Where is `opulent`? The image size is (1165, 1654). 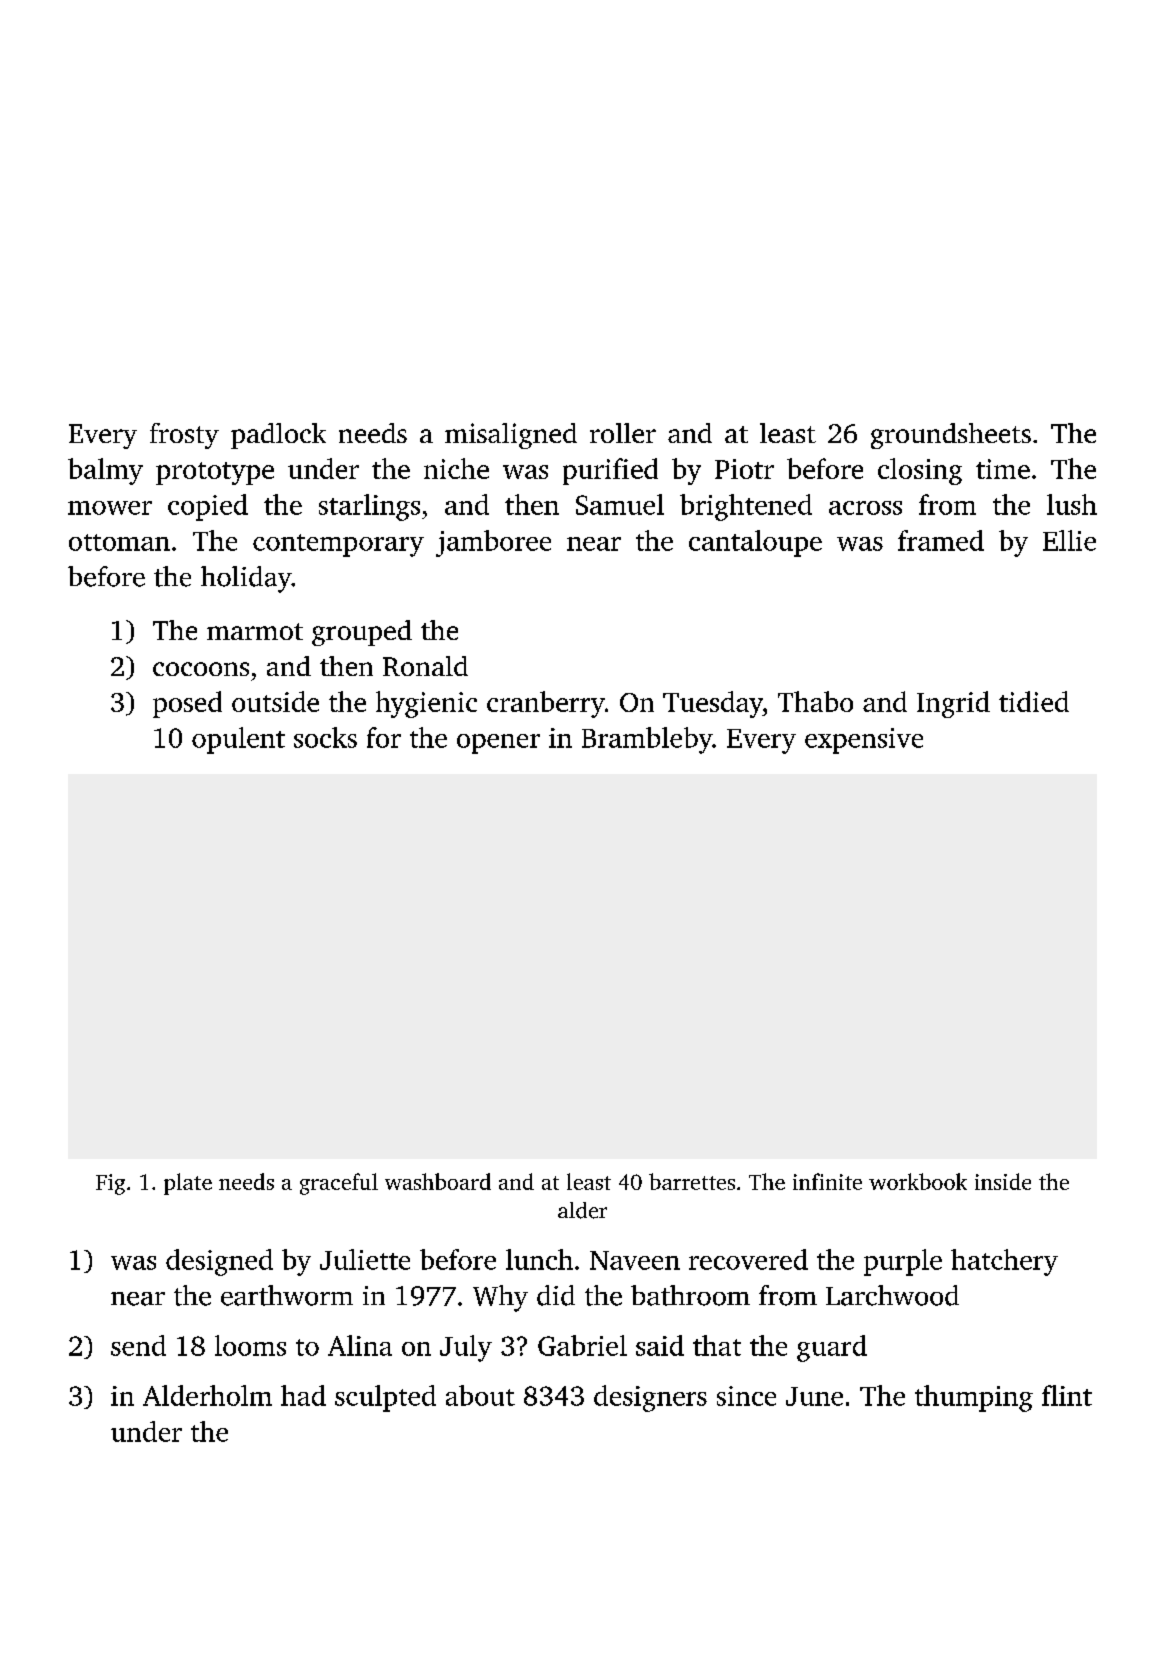 opulent is located at coordinates (238, 740).
